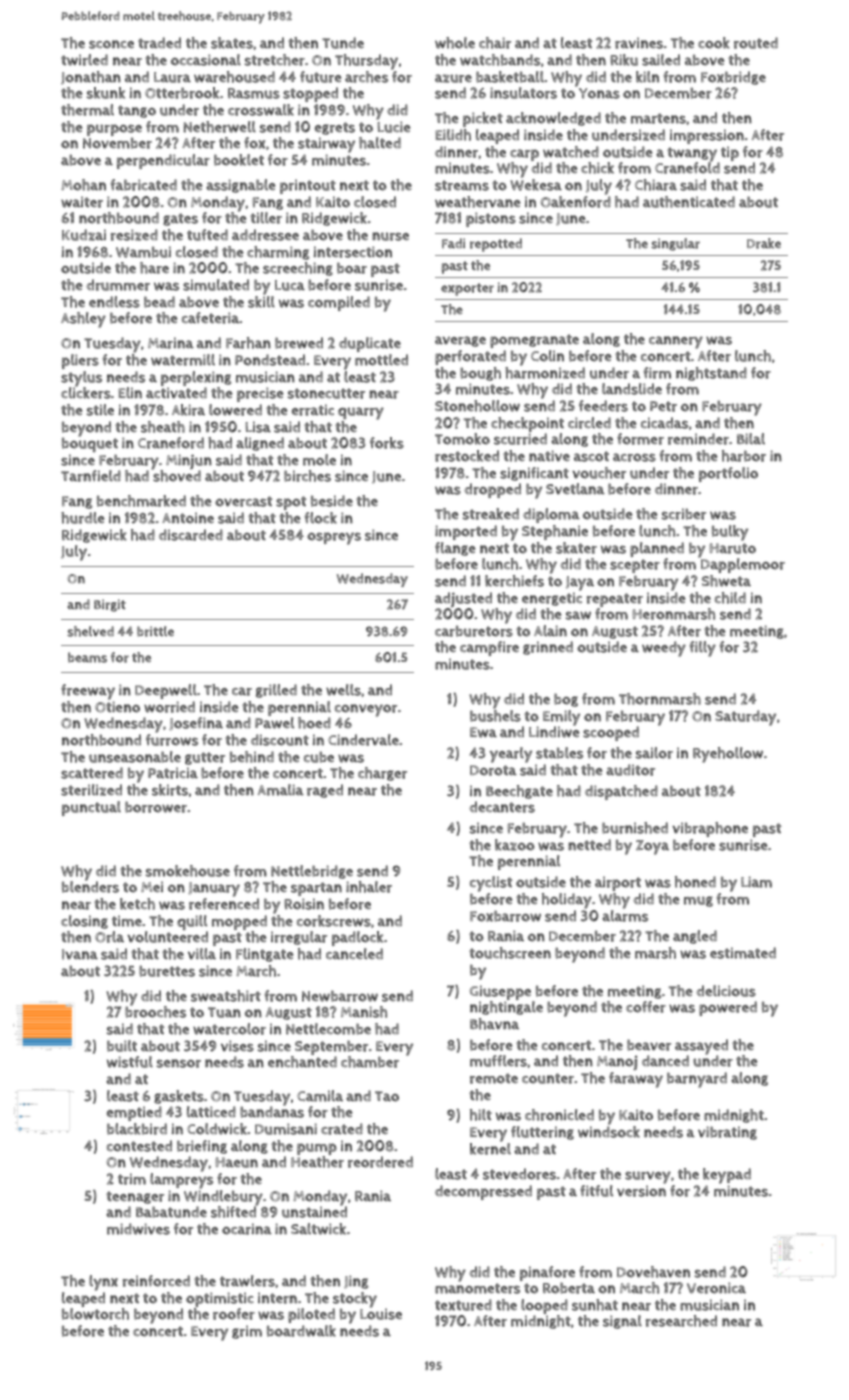 This screenshot has height=1400, width=849. I want to click on cook, so click(714, 43).
